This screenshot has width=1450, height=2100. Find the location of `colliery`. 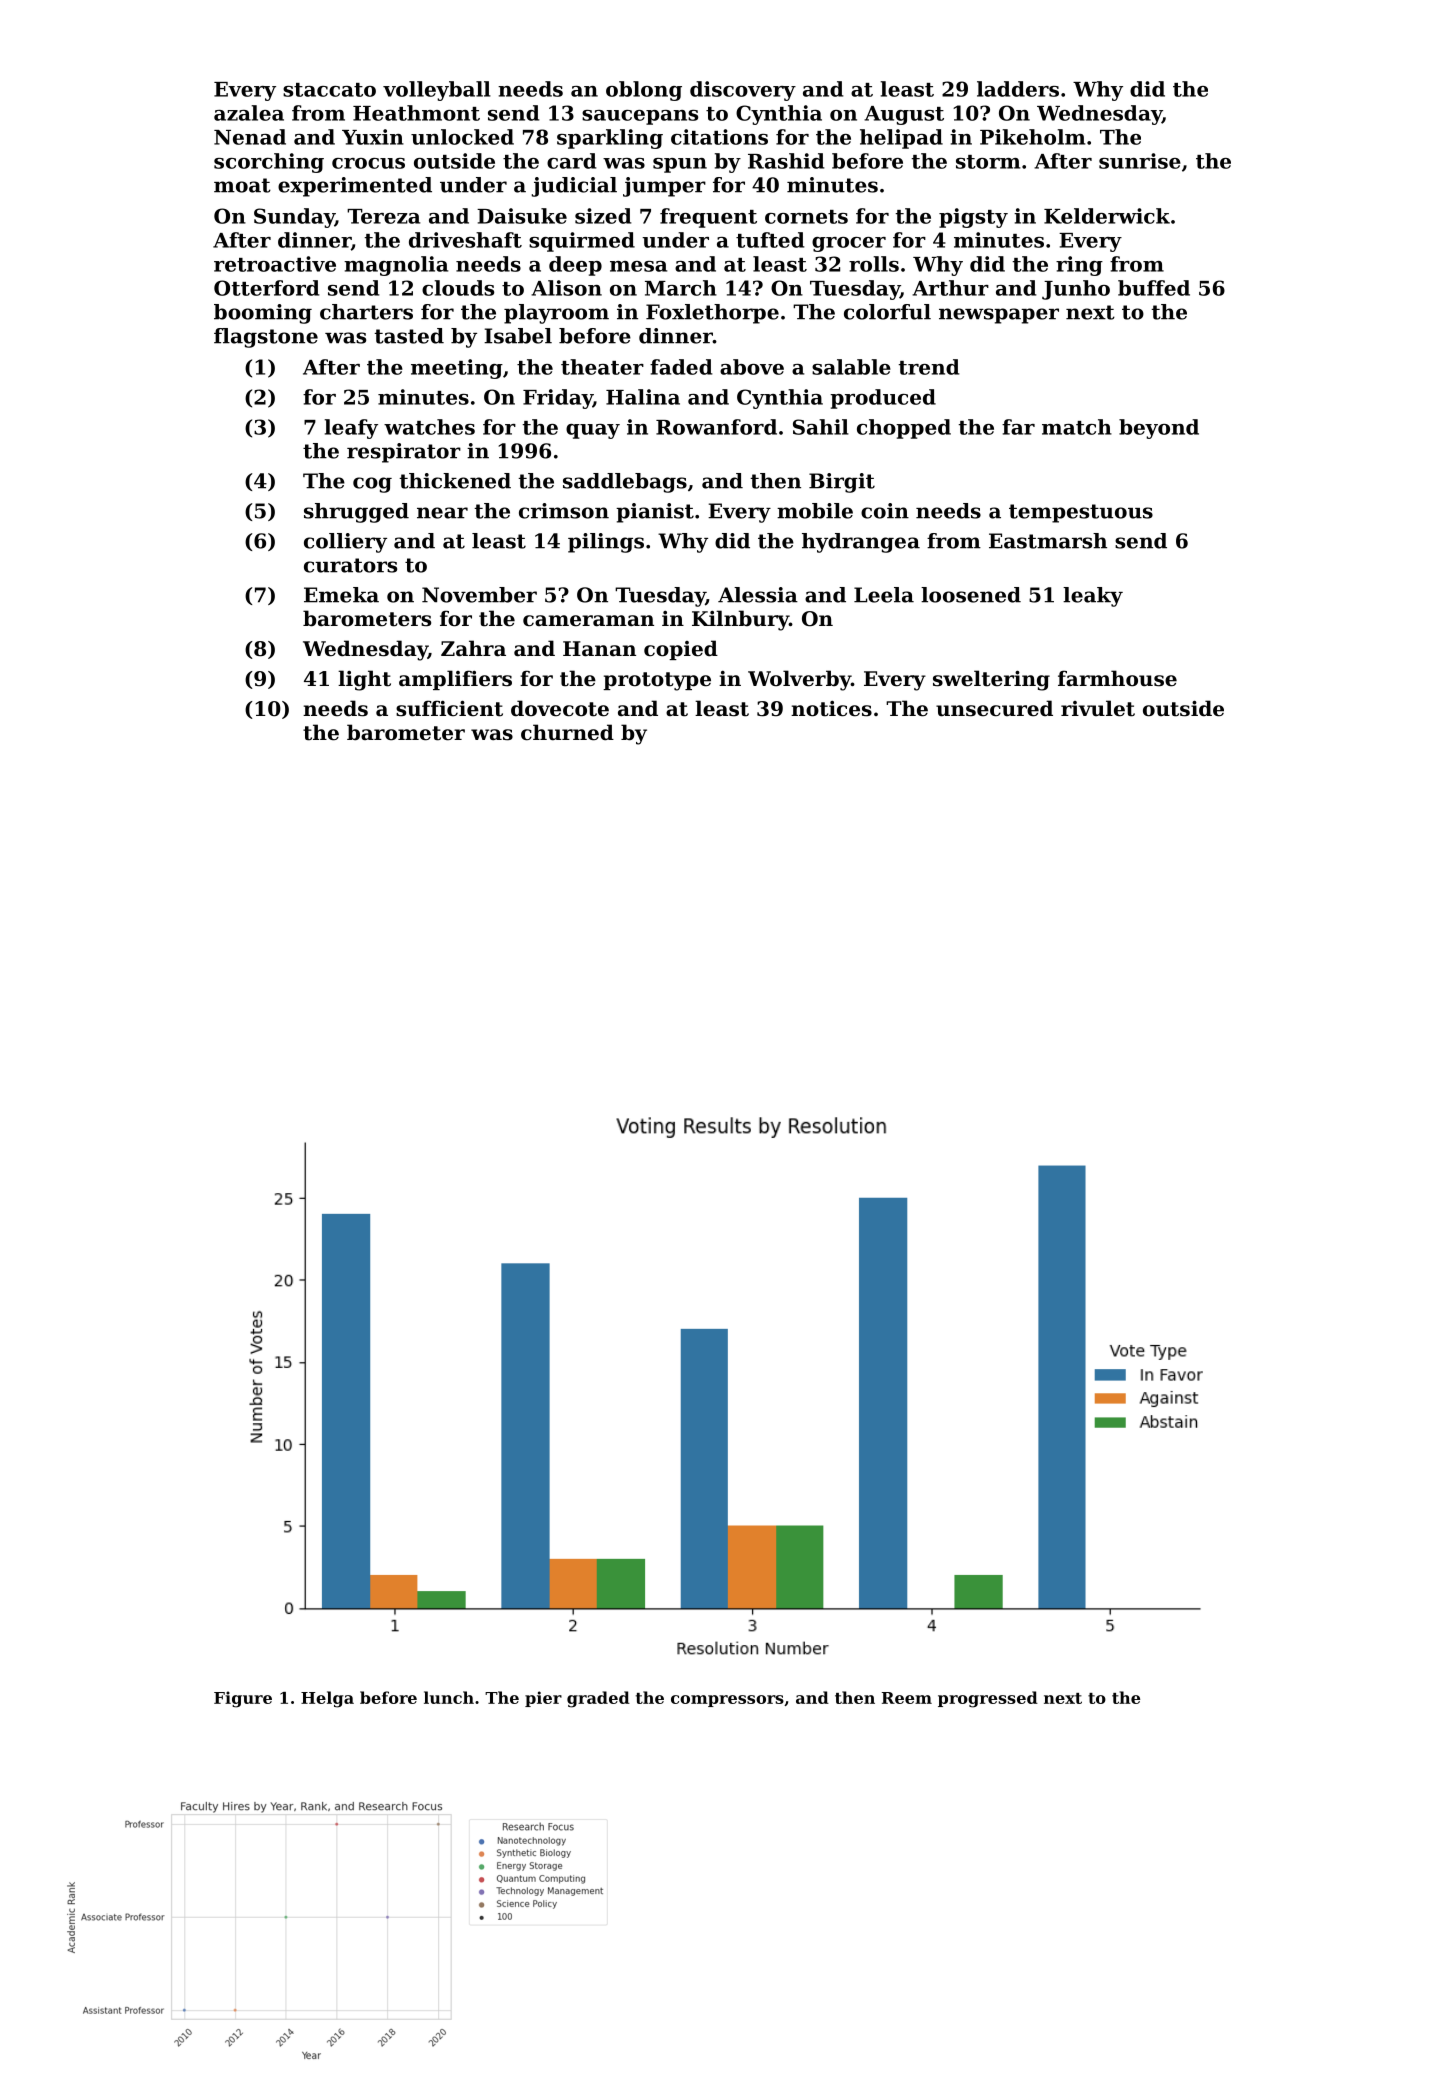

colliery is located at coordinates (345, 543).
